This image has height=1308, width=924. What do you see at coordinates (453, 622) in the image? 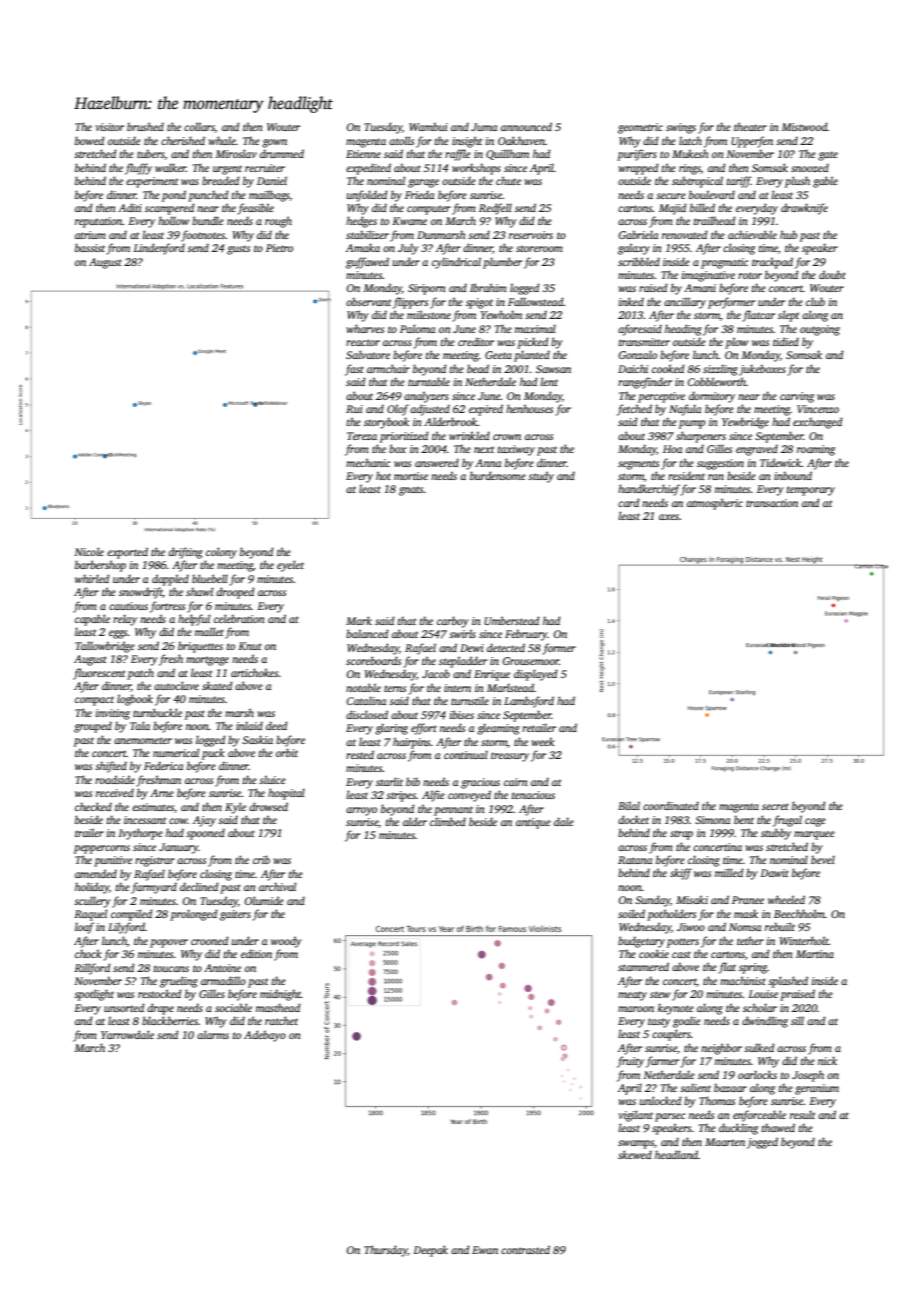
I see `carboy` at bounding box center [453, 622].
